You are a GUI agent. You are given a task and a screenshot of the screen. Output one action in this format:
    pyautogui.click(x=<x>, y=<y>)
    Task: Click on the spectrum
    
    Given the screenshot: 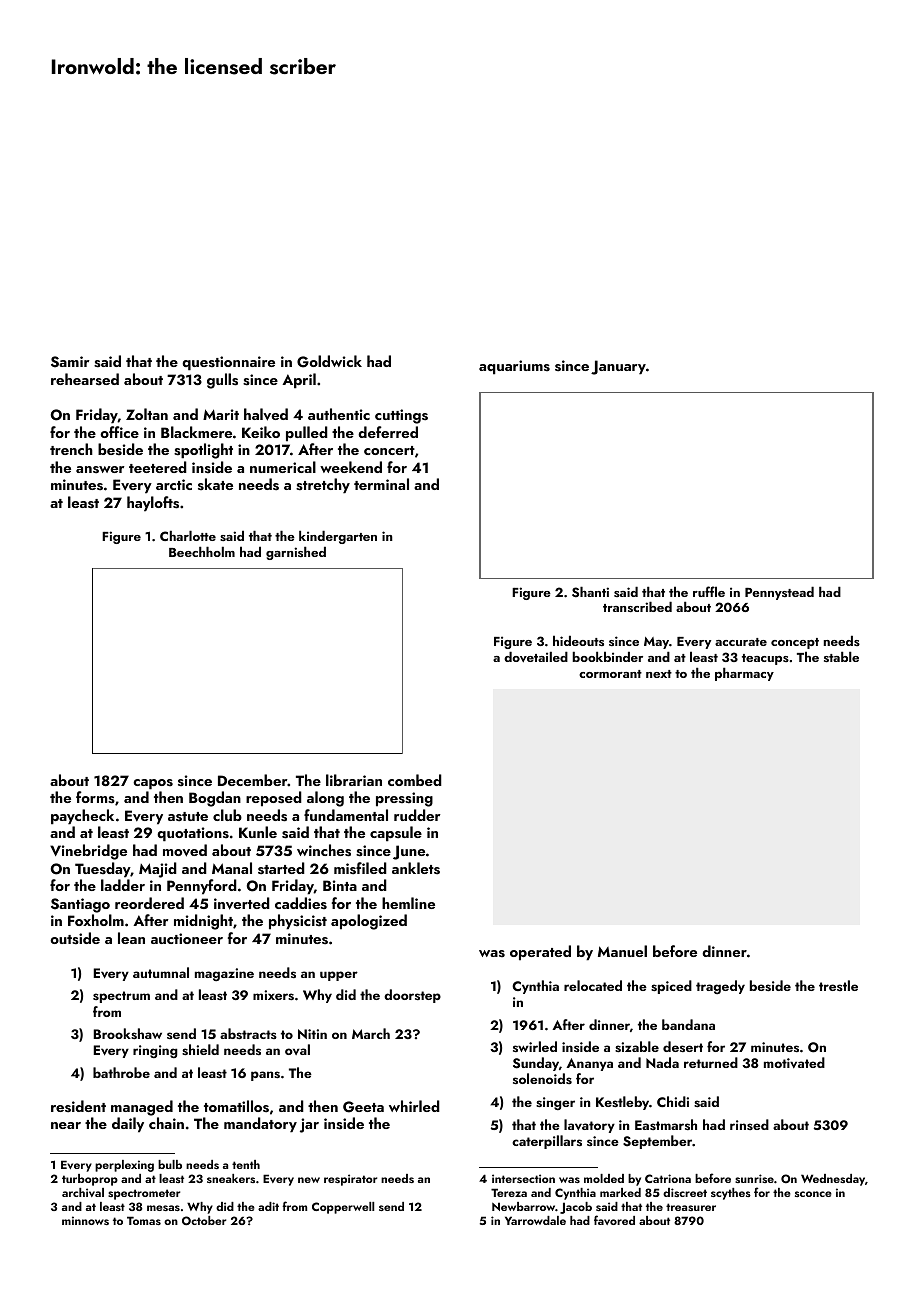 What is the action you would take?
    pyautogui.click(x=121, y=997)
